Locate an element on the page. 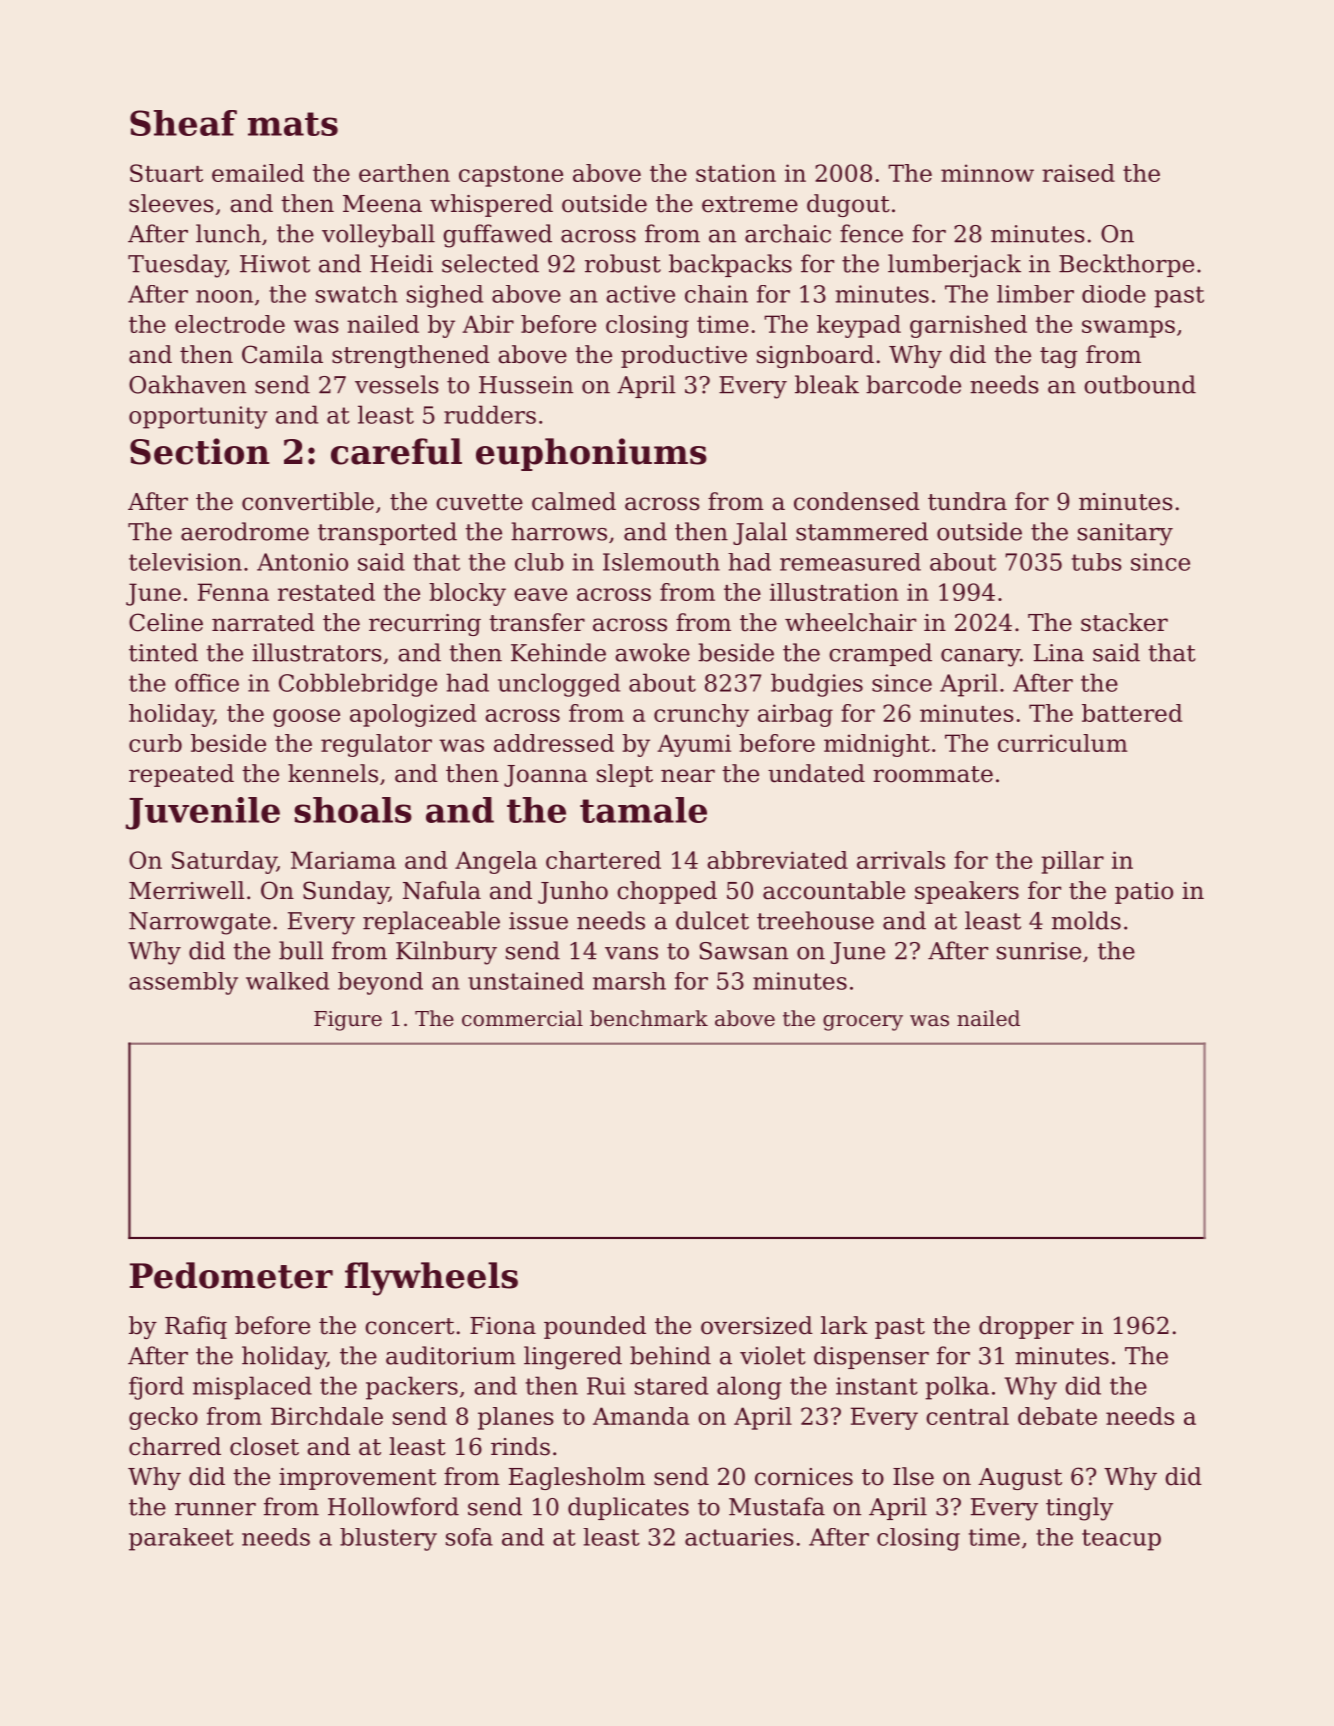 The image size is (1334, 1726). Sheaf is located at coordinates (183, 123).
